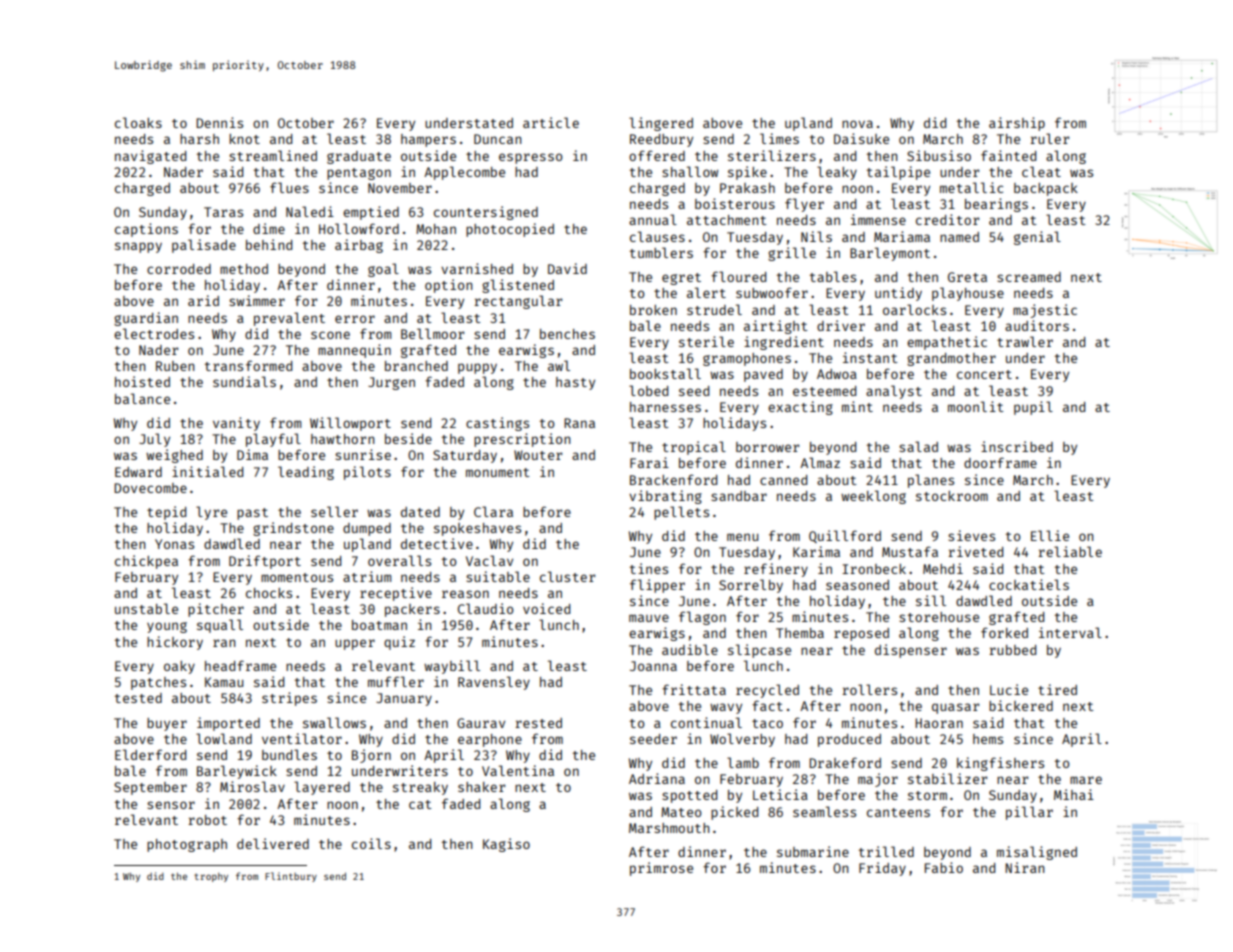  I want to click on hawthorn, so click(343, 439).
